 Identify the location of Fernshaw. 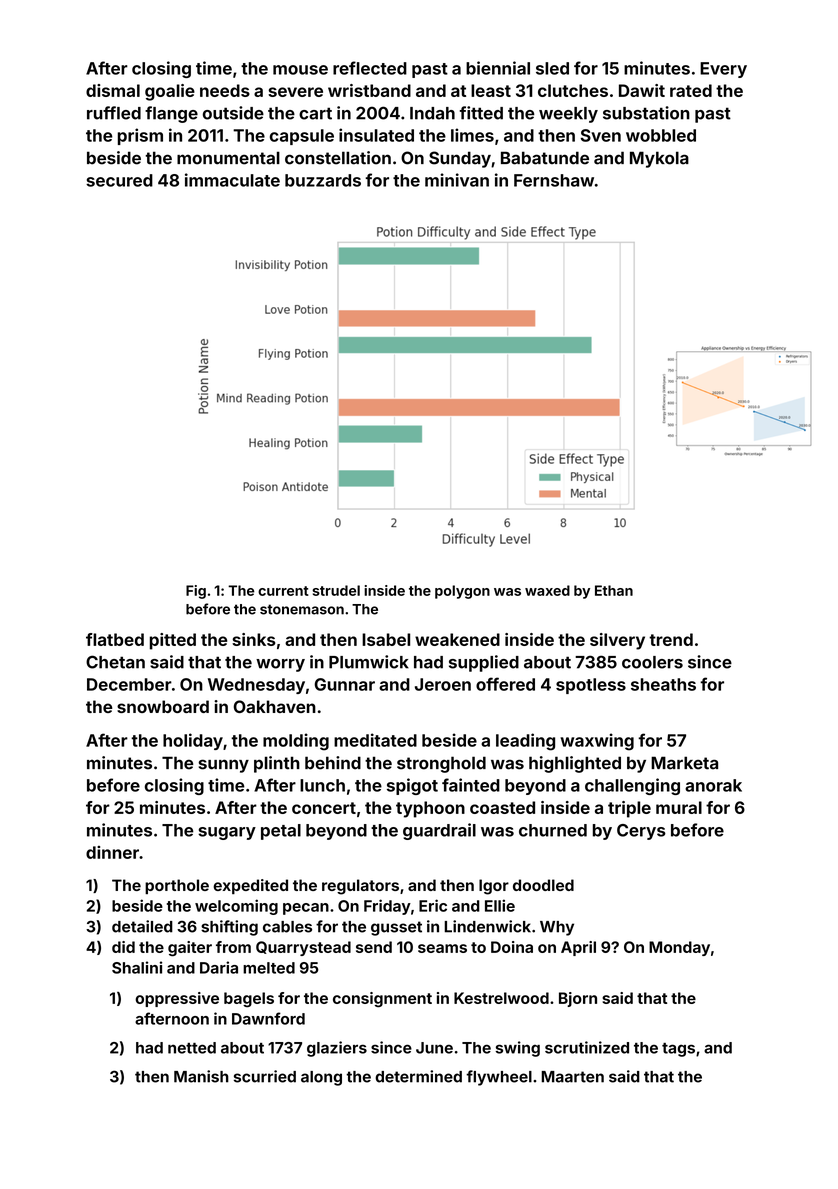
(554, 180).
